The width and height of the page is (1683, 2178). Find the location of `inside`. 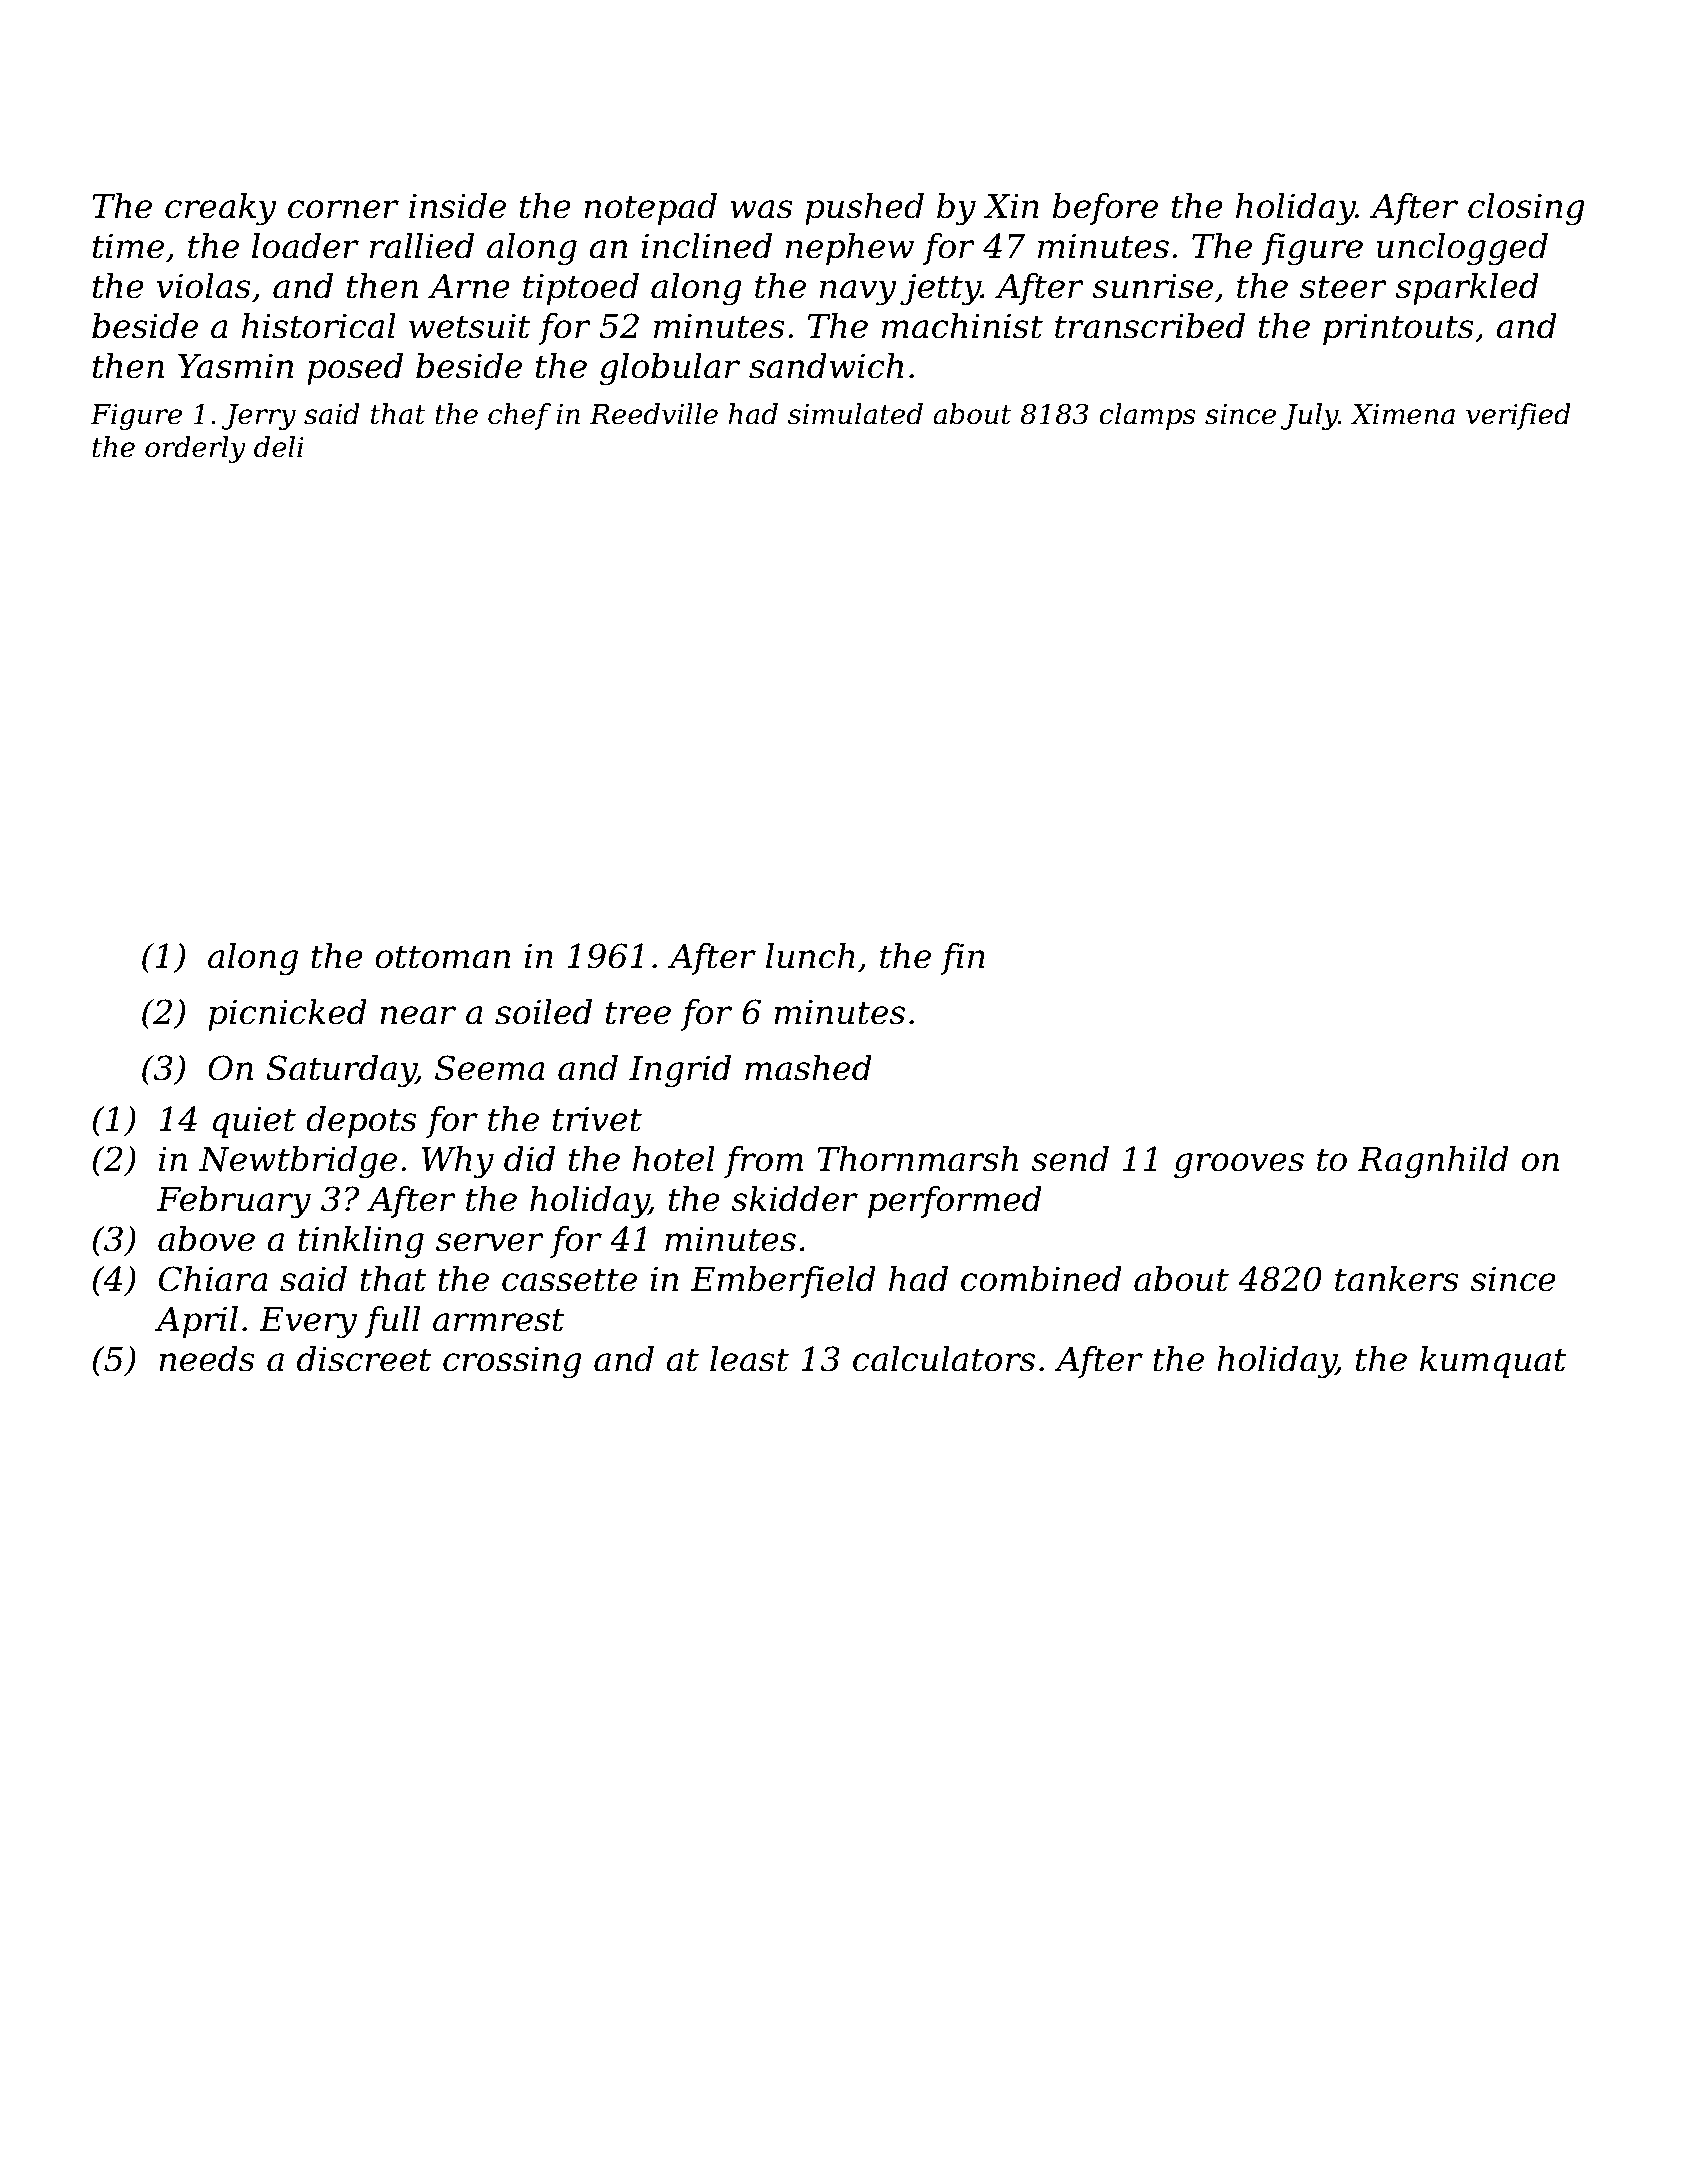

inside is located at coordinates (457, 206).
